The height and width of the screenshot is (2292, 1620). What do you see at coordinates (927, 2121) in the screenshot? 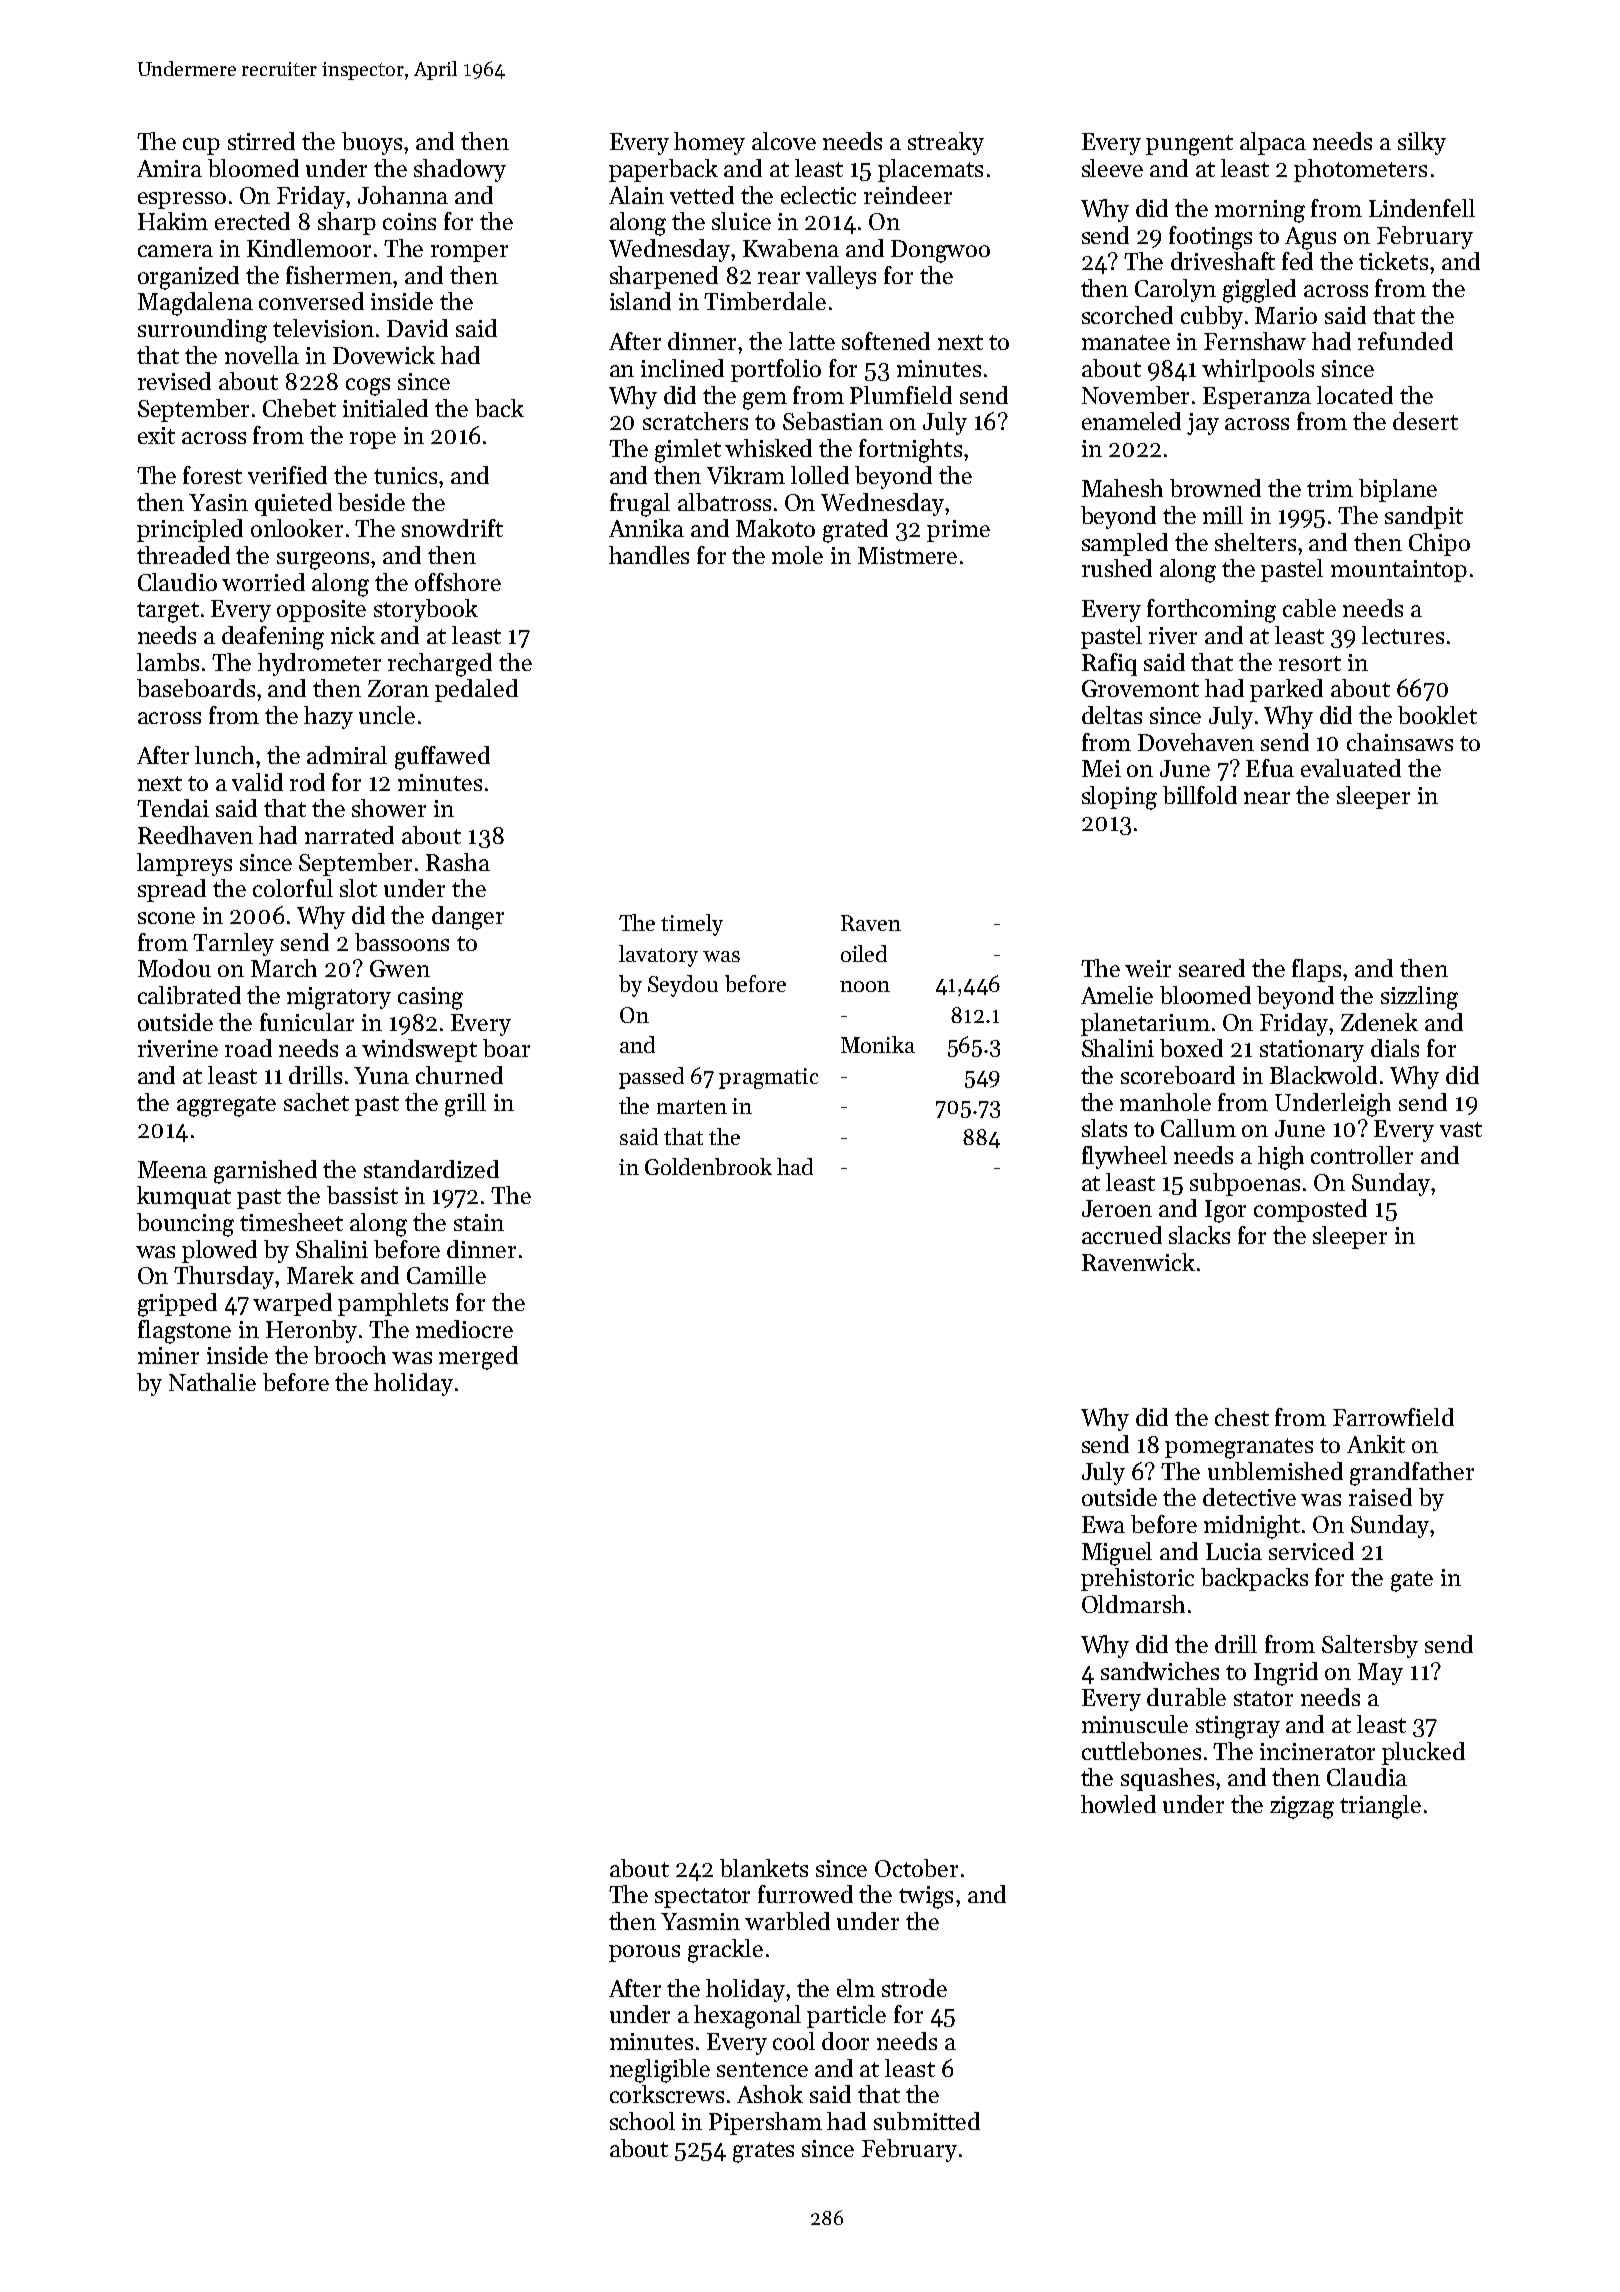
I see `submitted` at bounding box center [927, 2121].
